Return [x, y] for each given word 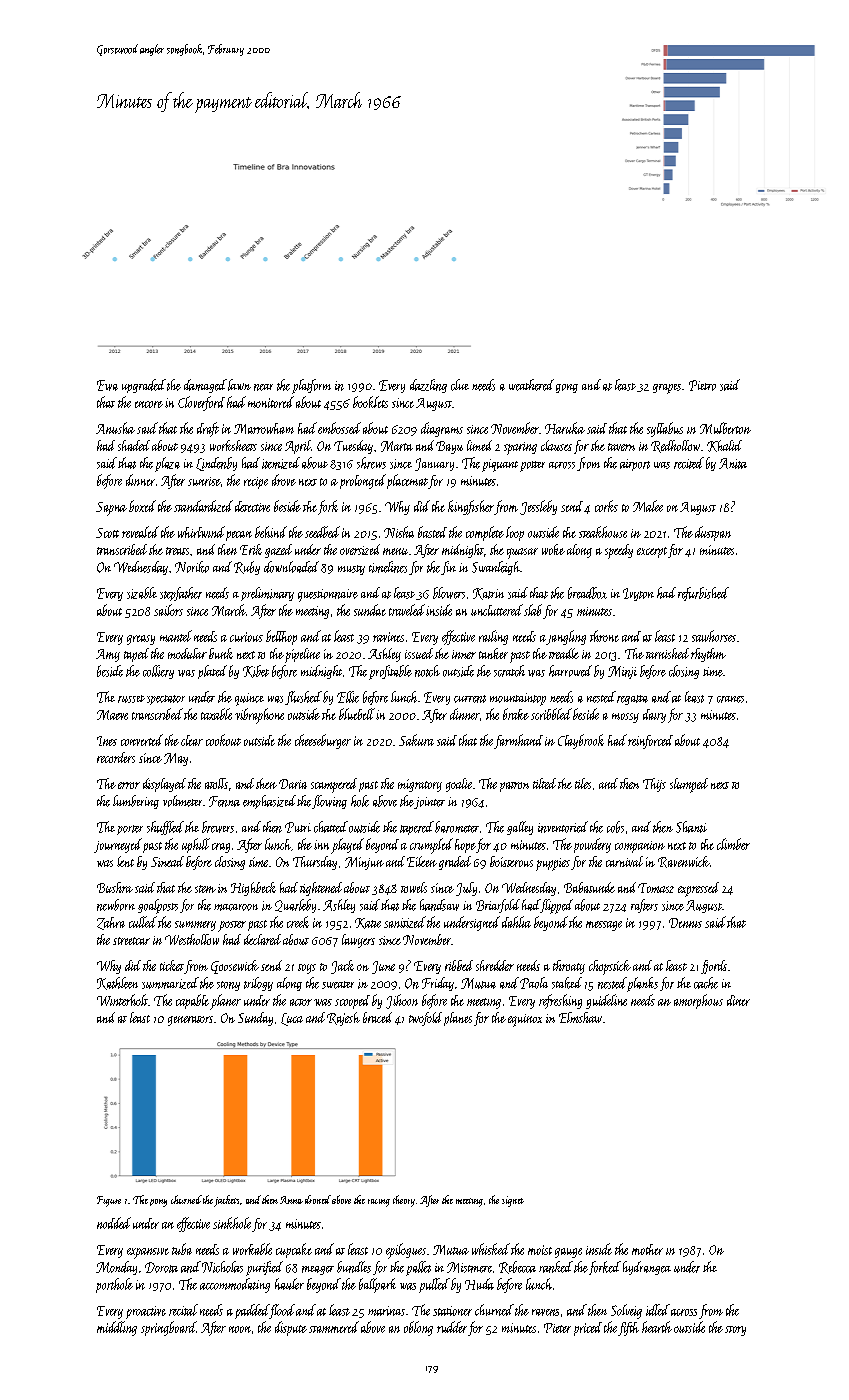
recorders [116, 757]
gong [567, 388]
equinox [525, 1020]
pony [158, 1203]
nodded [114, 1223]
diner [738, 1000]
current [470, 699]
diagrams [442, 429]
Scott [107, 533]
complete [485, 533]
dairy [654, 716]
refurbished [703, 594]
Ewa [107, 385]
